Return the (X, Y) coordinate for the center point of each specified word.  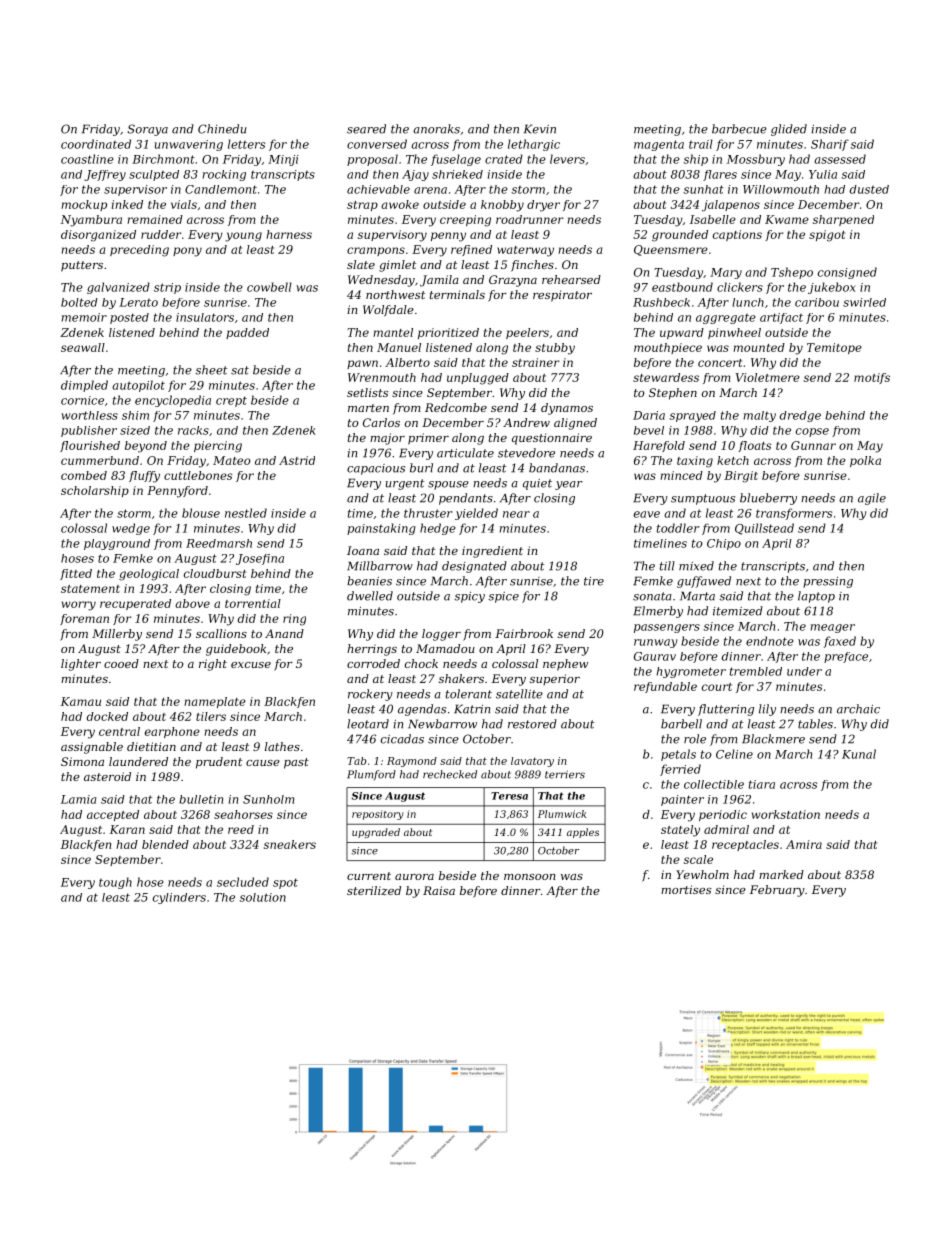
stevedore (526, 453)
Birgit (741, 477)
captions (737, 235)
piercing (218, 447)
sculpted (154, 175)
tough (115, 883)
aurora (414, 877)
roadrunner (529, 219)
